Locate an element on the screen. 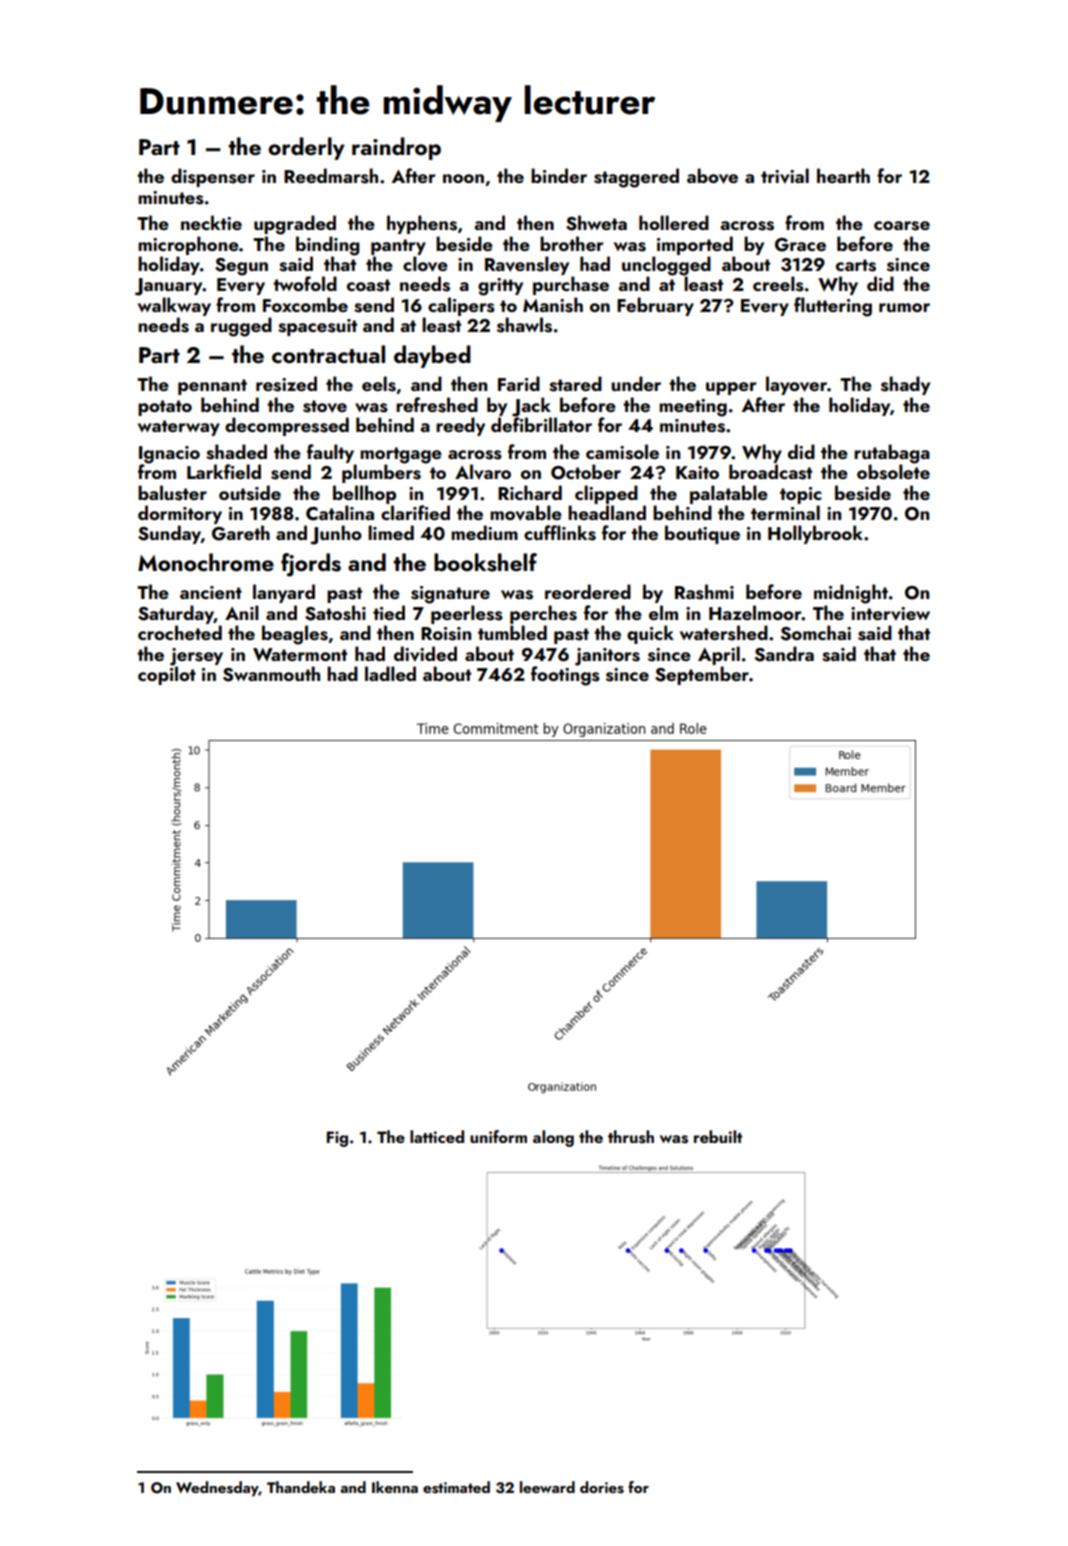 The image size is (1068, 1546). uniform is located at coordinates (498, 1136).
